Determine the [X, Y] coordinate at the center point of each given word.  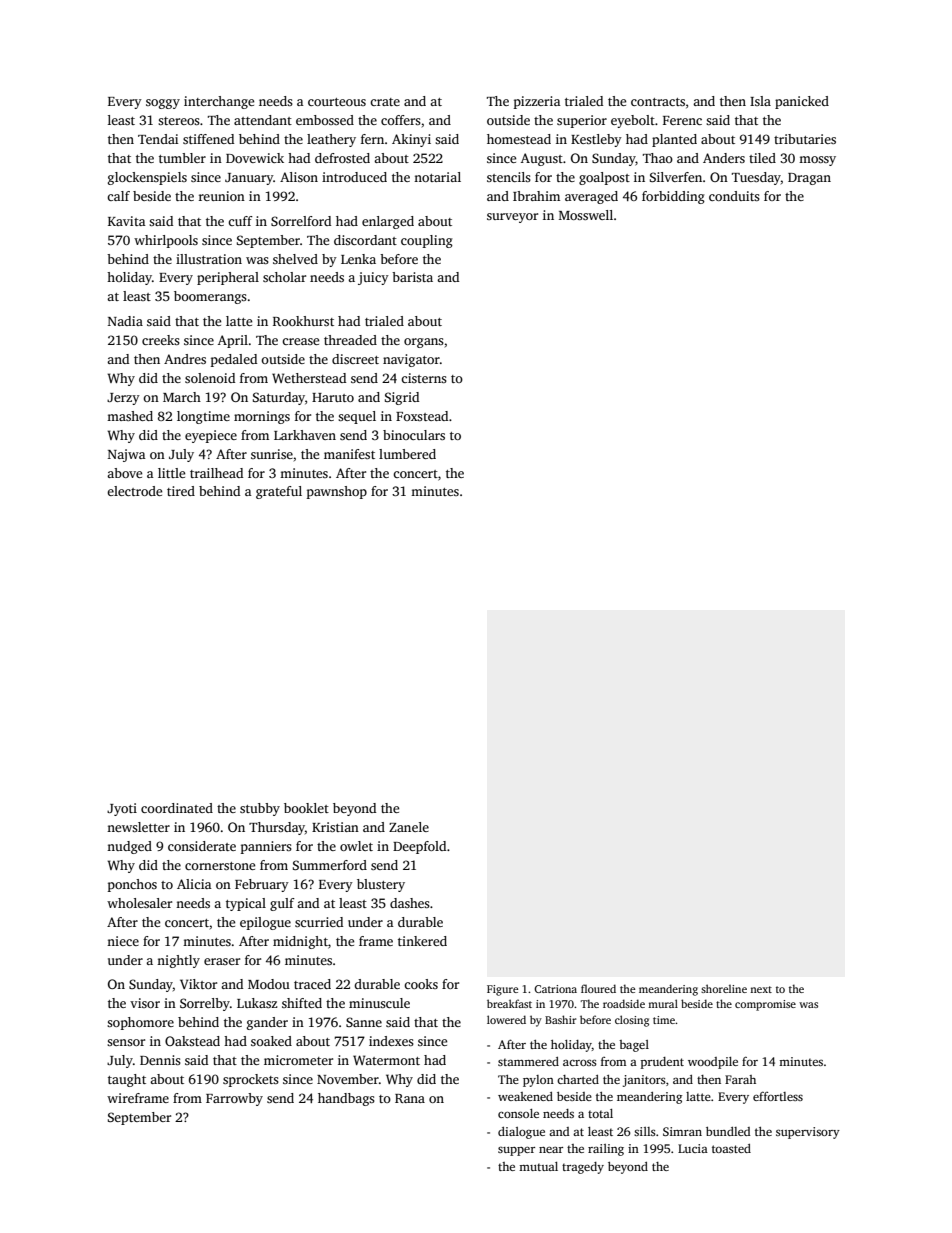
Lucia [693, 1148]
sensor [126, 1042]
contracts [658, 102]
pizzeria [537, 102]
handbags [346, 1099]
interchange [219, 102]
